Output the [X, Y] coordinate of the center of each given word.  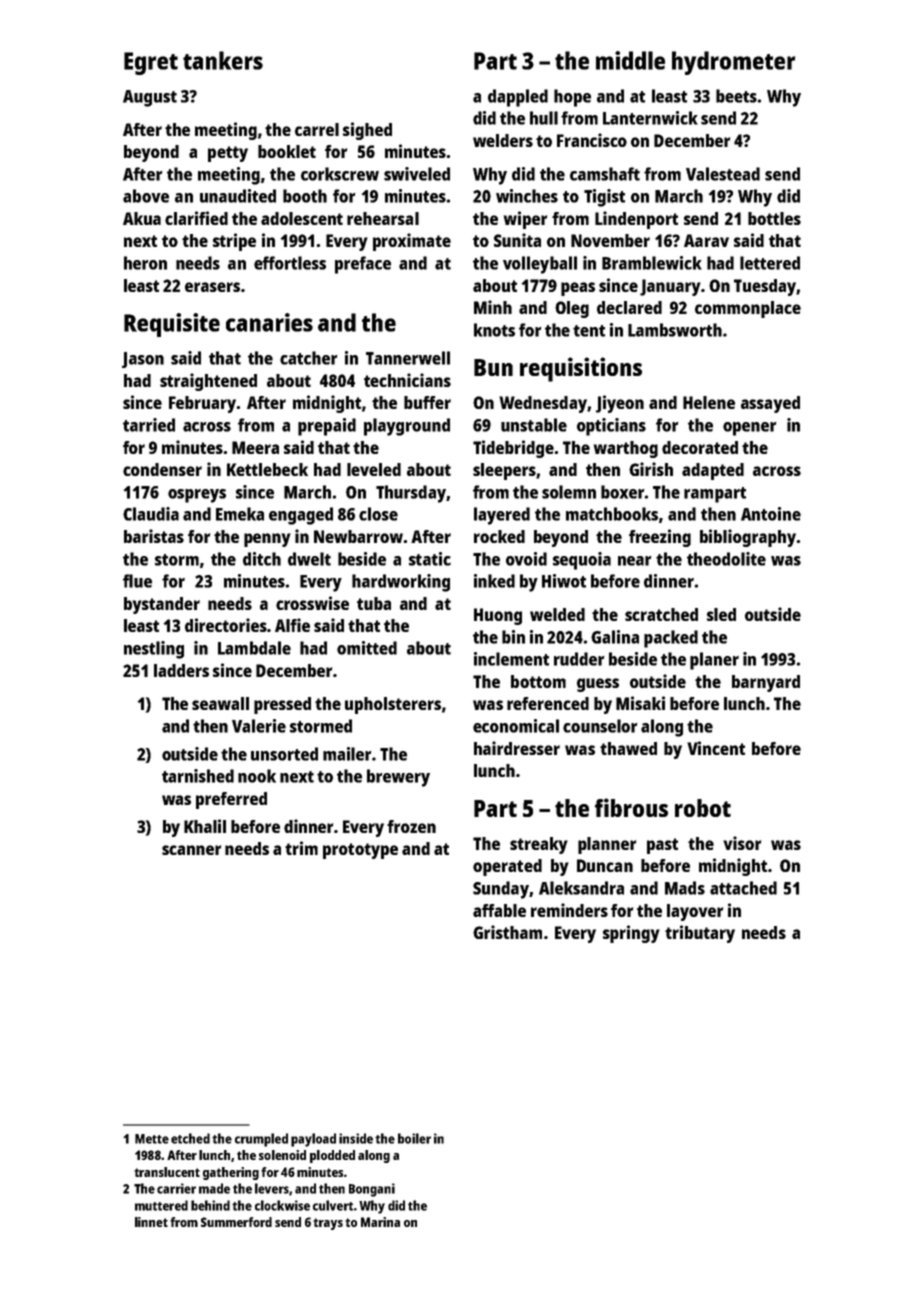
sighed [367, 131]
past [662, 846]
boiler [414, 1138]
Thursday [411, 494]
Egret [151, 63]
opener [749, 429]
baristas [154, 536]
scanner [191, 850]
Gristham [507, 932]
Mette [152, 1139]
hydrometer [733, 63]
